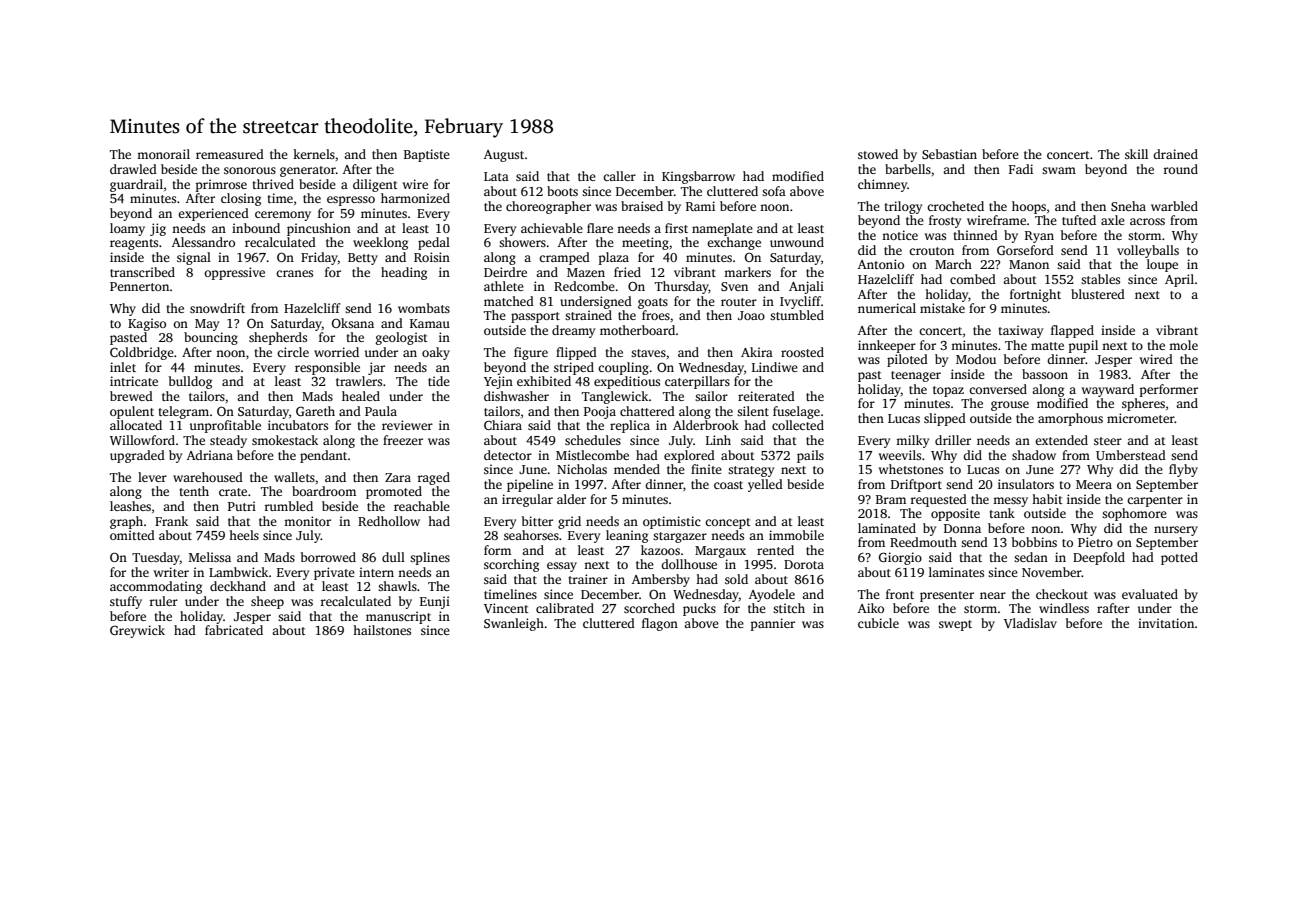 The height and width of the screenshot is (924, 1308). I want to click on pails, so click(810, 456).
